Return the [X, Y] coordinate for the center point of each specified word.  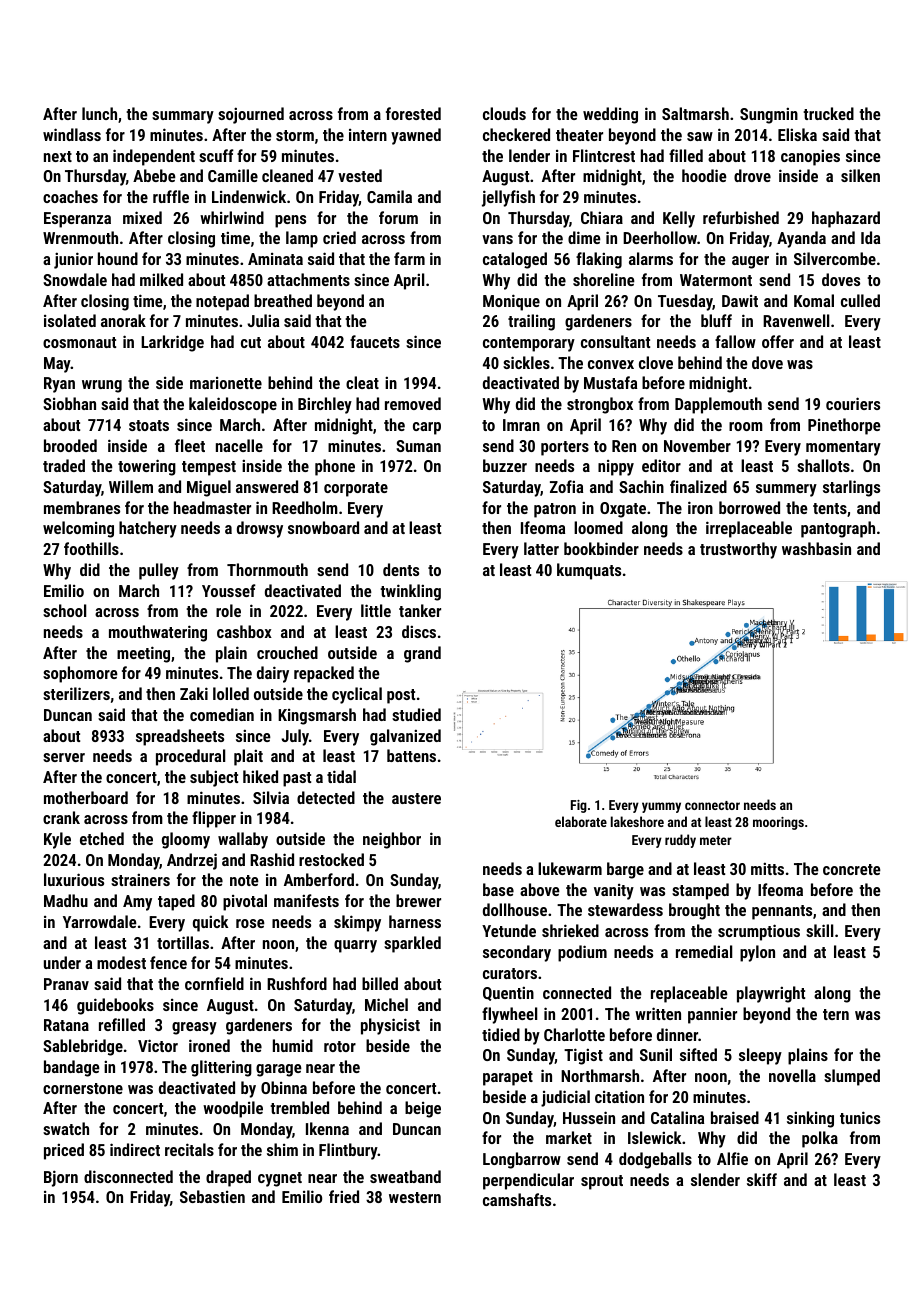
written [658, 1013]
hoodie [704, 175]
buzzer [505, 465]
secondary [517, 953]
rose [250, 923]
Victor [158, 1045]
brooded [70, 445]
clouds [504, 113]
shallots [823, 465]
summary [183, 117]
